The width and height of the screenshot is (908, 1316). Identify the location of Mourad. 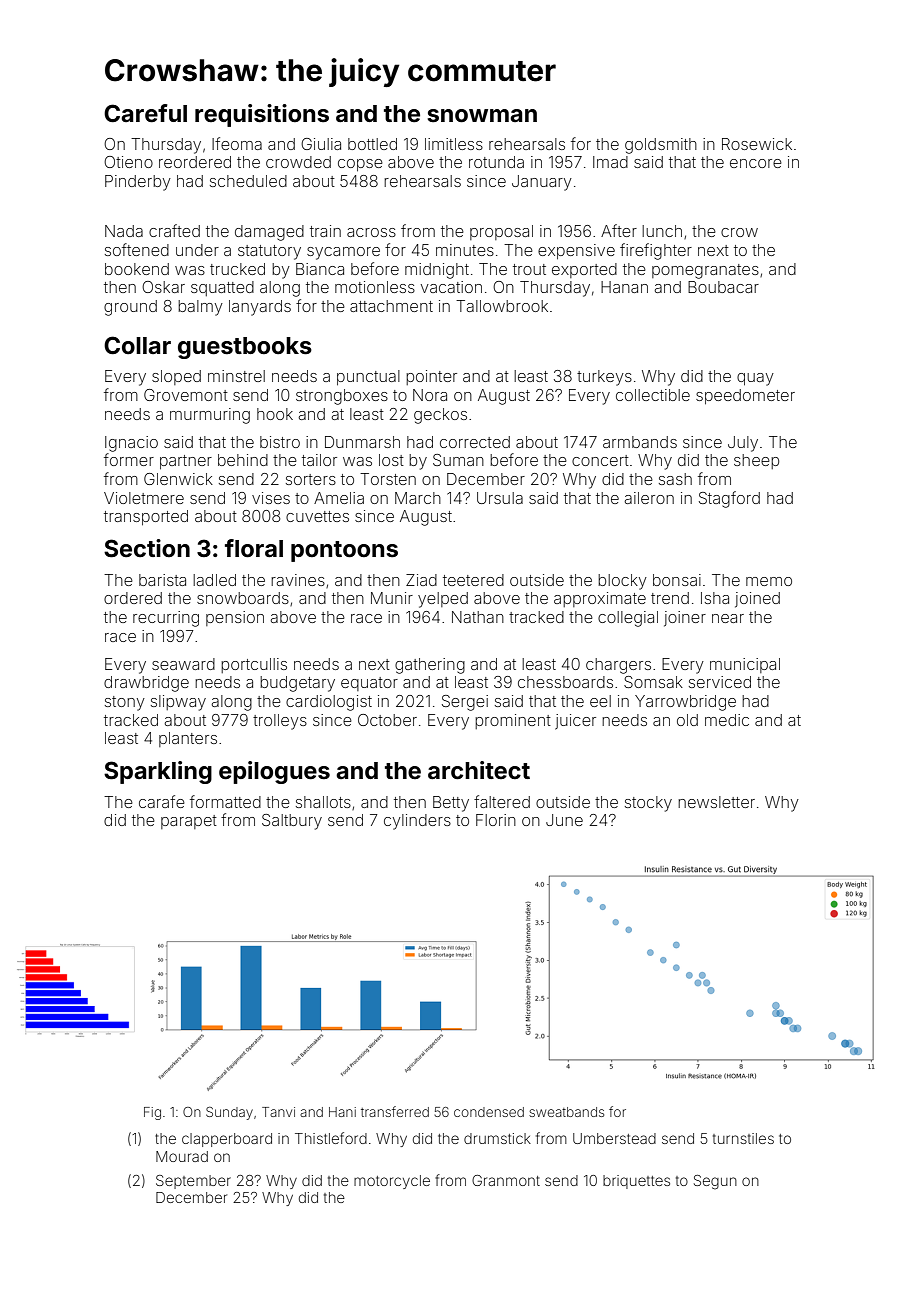
(182, 1156).
